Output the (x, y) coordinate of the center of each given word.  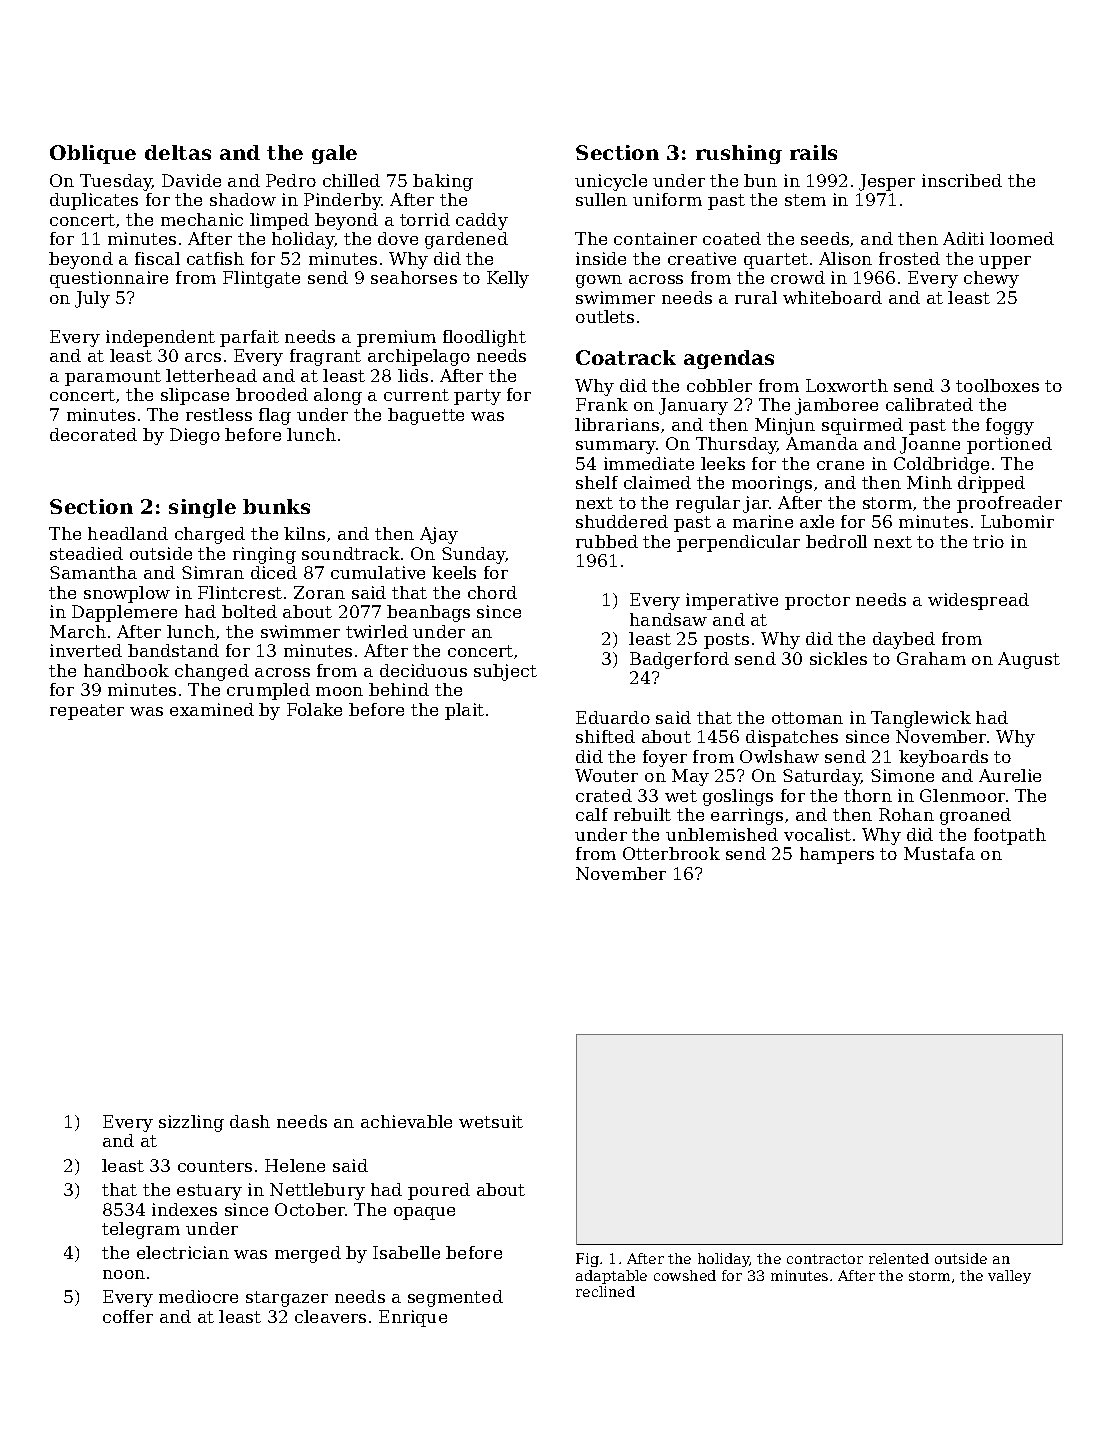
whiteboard (832, 297)
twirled (377, 631)
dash (250, 1121)
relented (899, 1258)
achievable (406, 1121)
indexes (184, 1209)
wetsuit (491, 1121)
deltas (178, 152)
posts (726, 641)
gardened (466, 240)
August (1029, 660)
